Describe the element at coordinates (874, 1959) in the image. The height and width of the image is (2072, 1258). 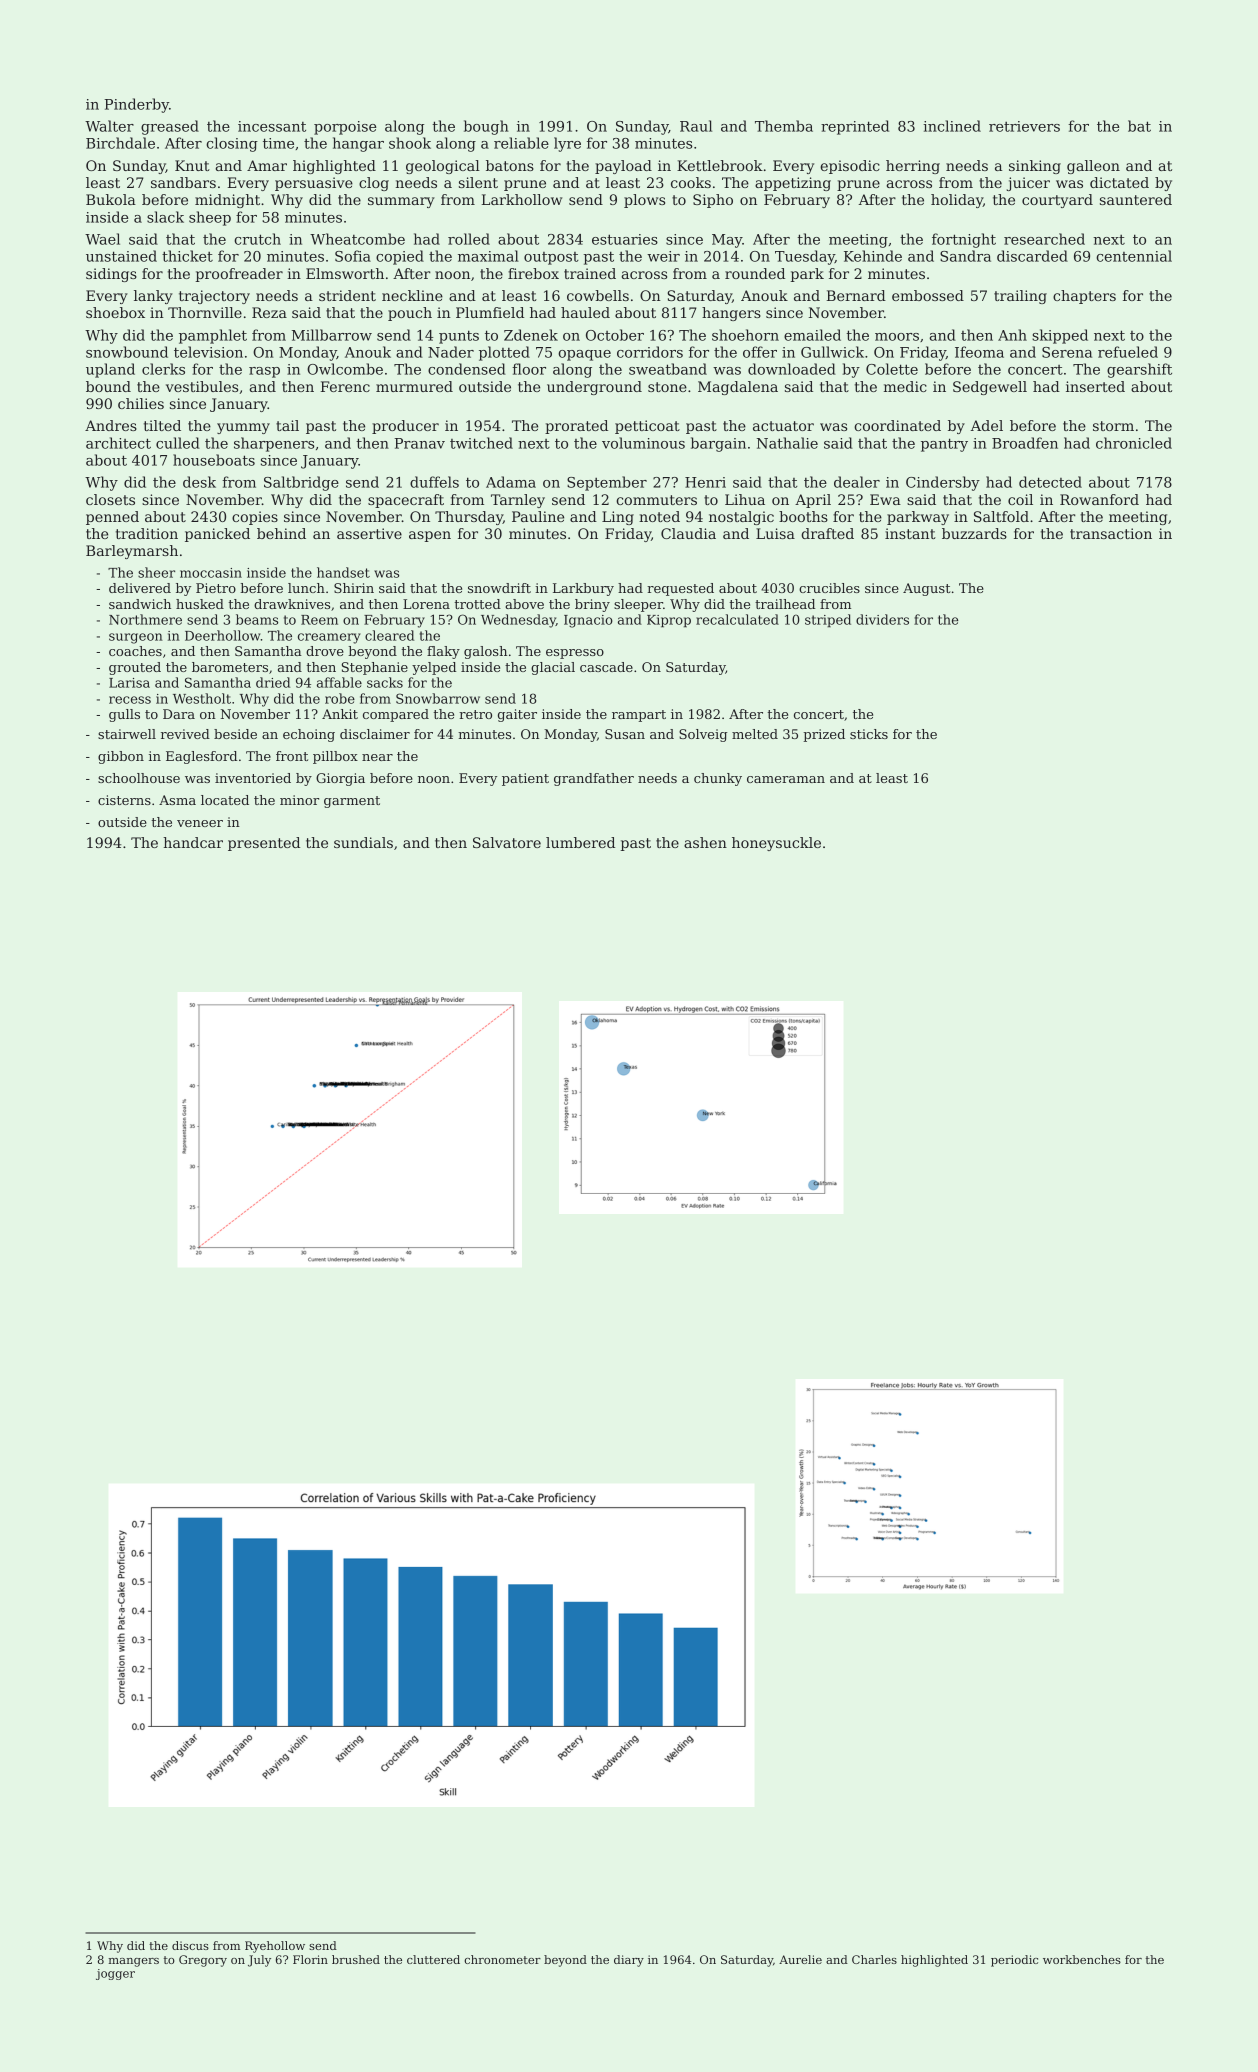
I see `Charles` at that location.
